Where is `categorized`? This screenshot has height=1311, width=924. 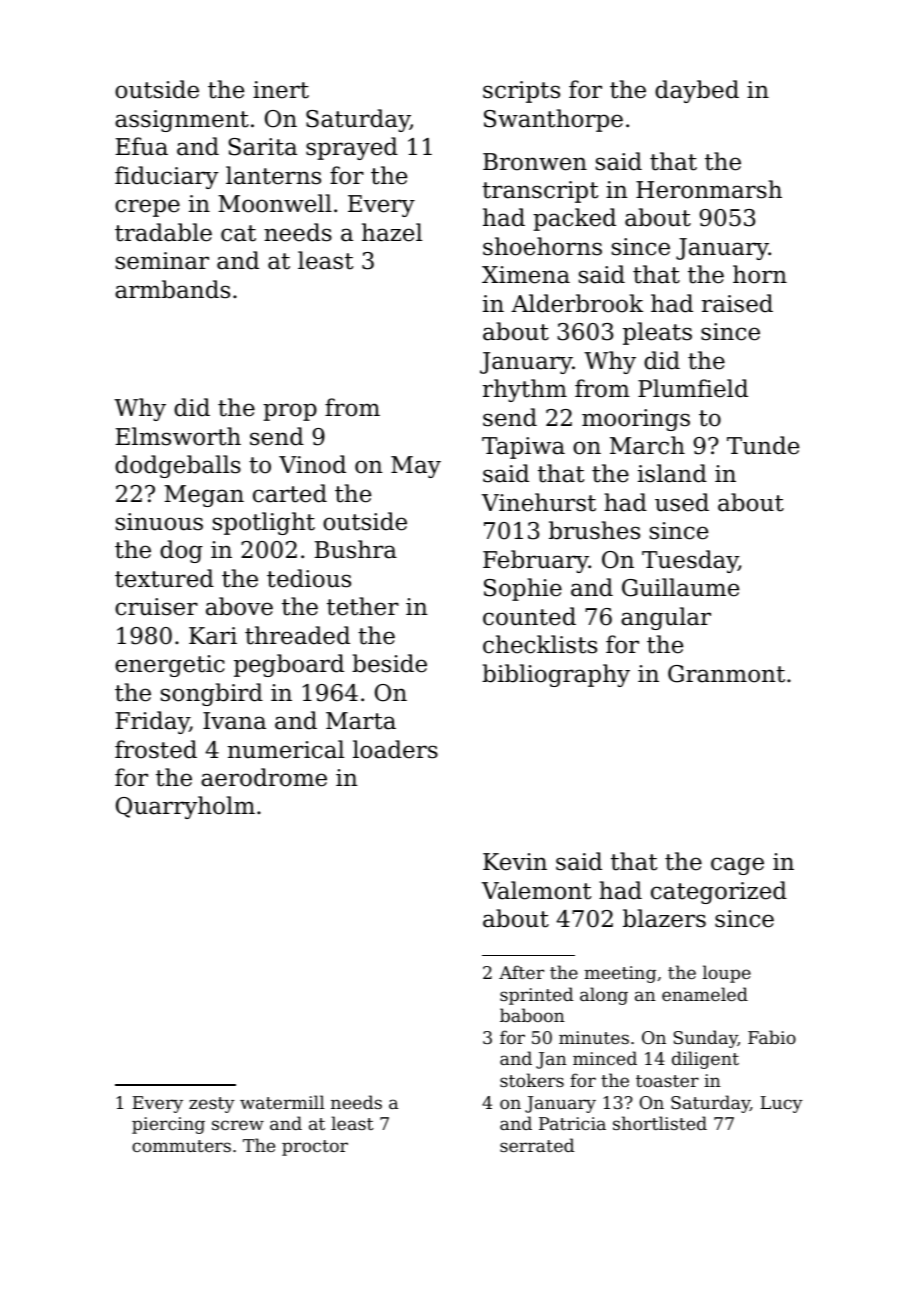 categorized is located at coordinates (719, 892).
